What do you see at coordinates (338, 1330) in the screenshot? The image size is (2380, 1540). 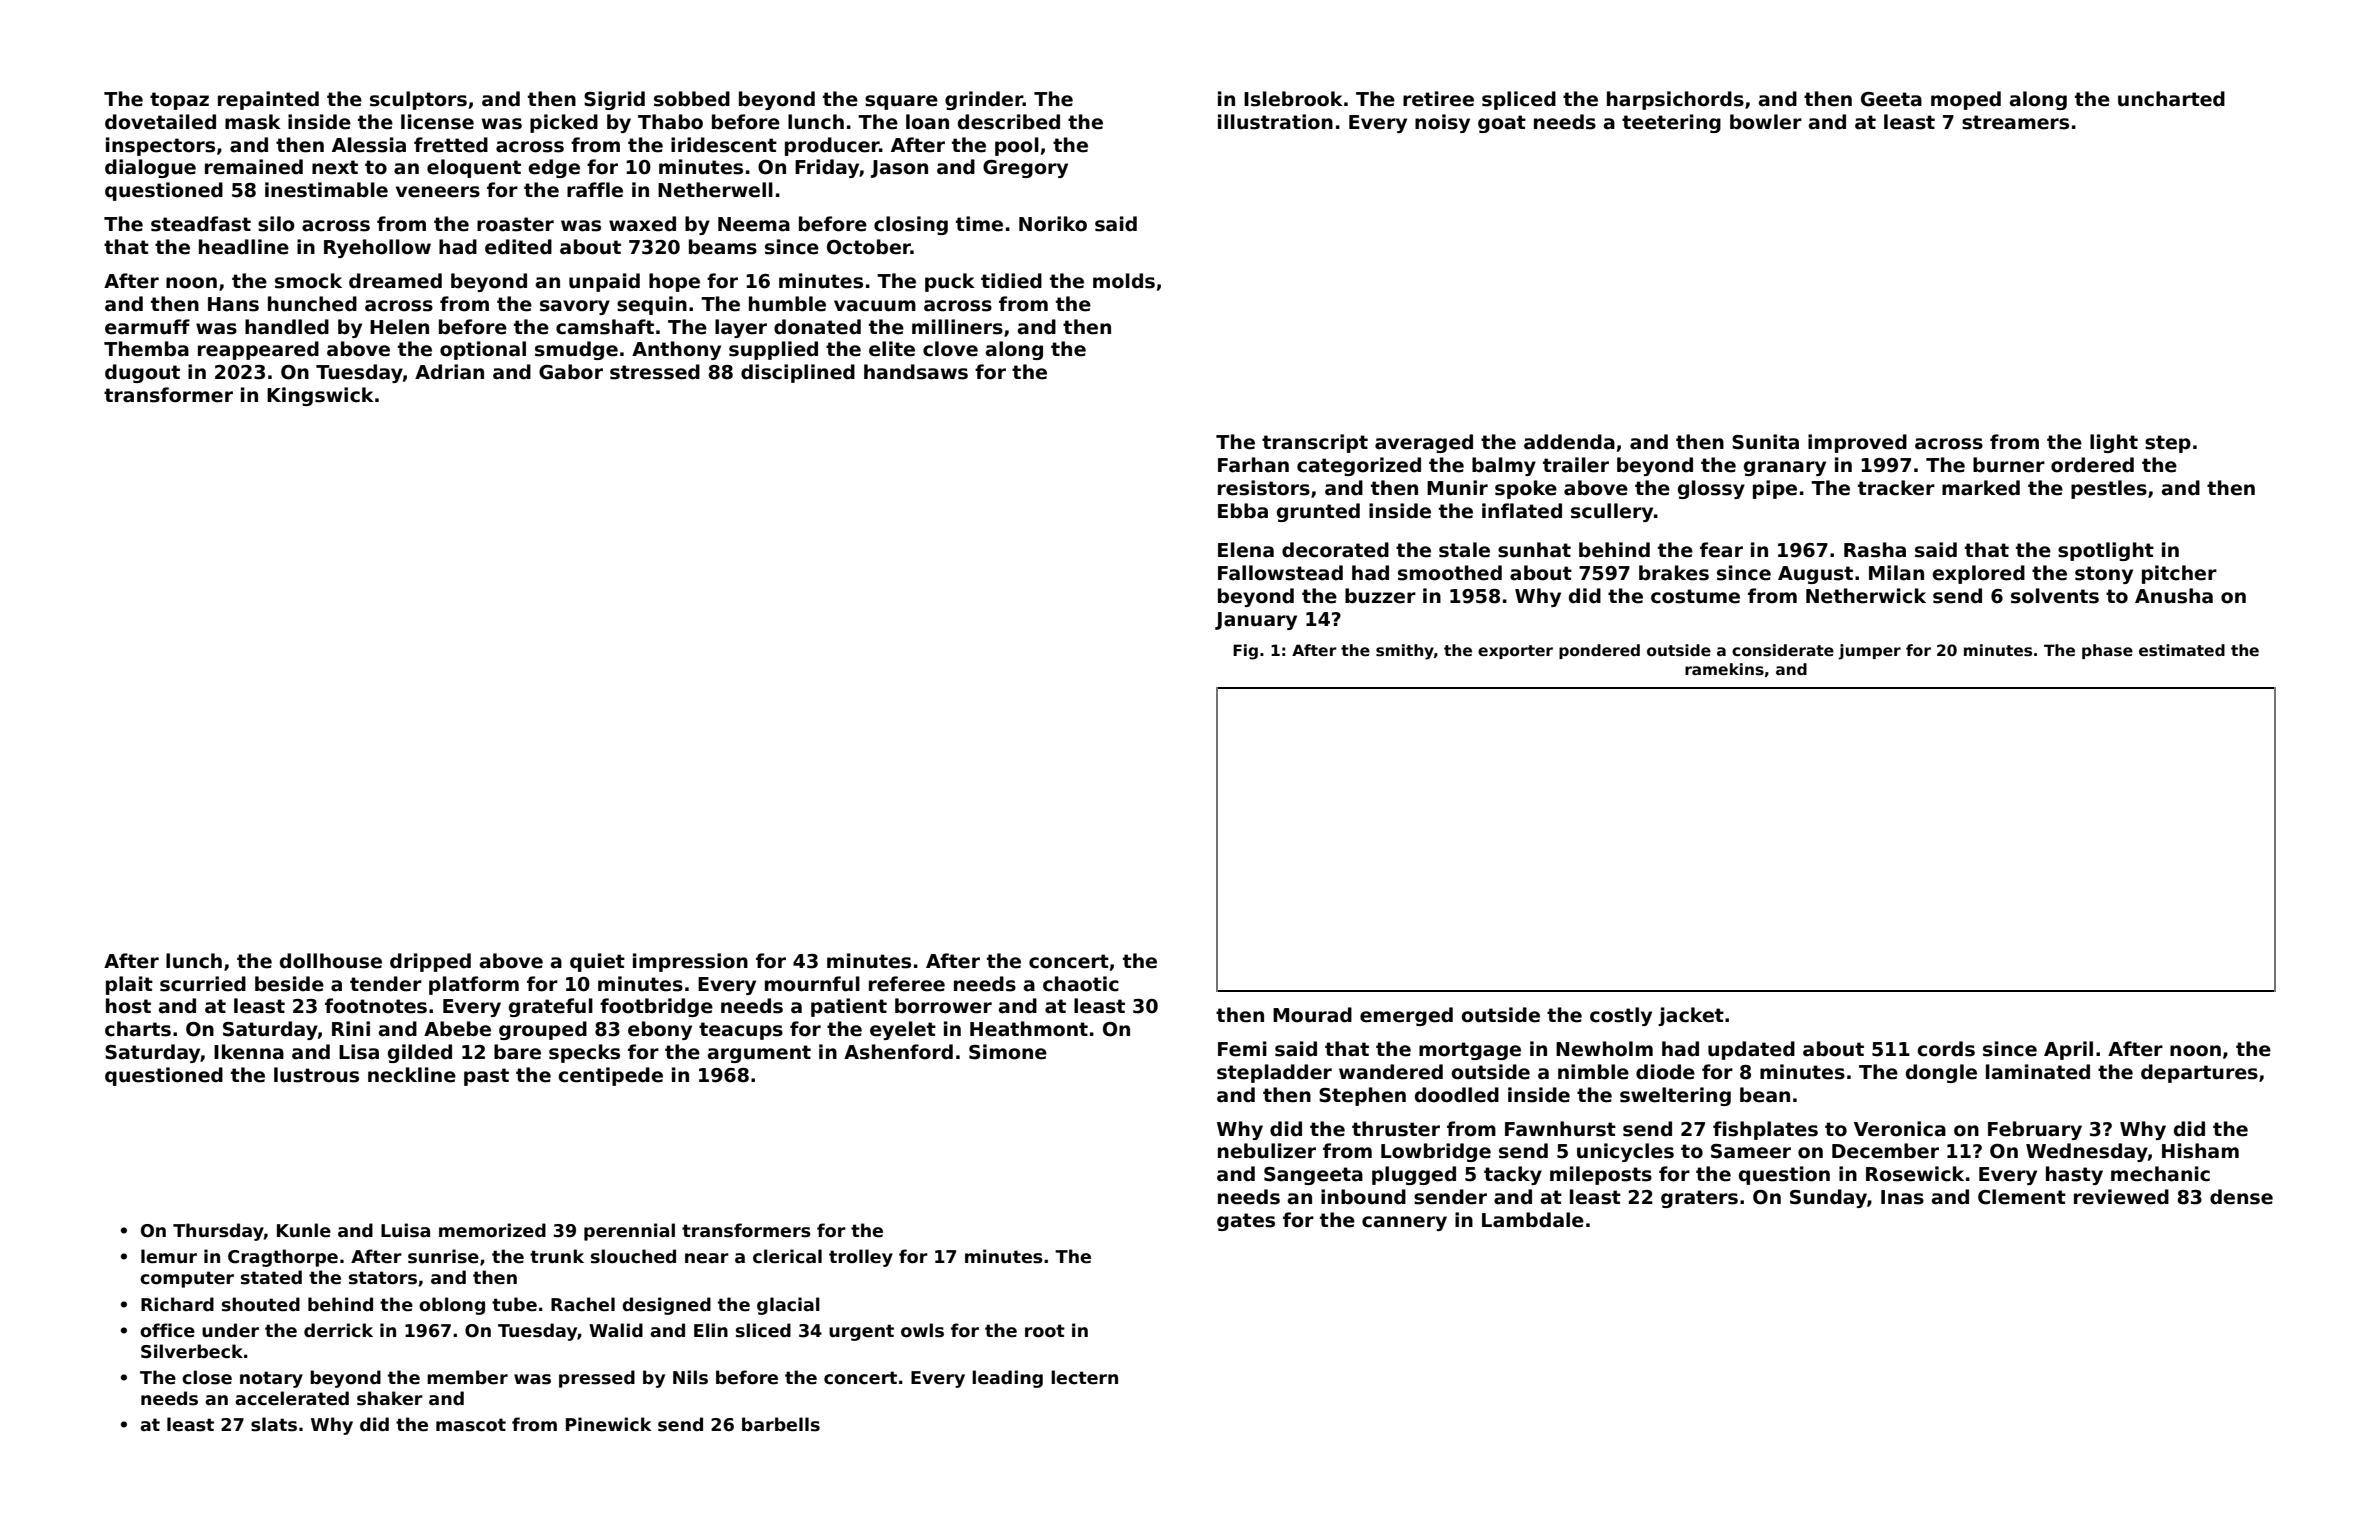 I see `derrick` at bounding box center [338, 1330].
